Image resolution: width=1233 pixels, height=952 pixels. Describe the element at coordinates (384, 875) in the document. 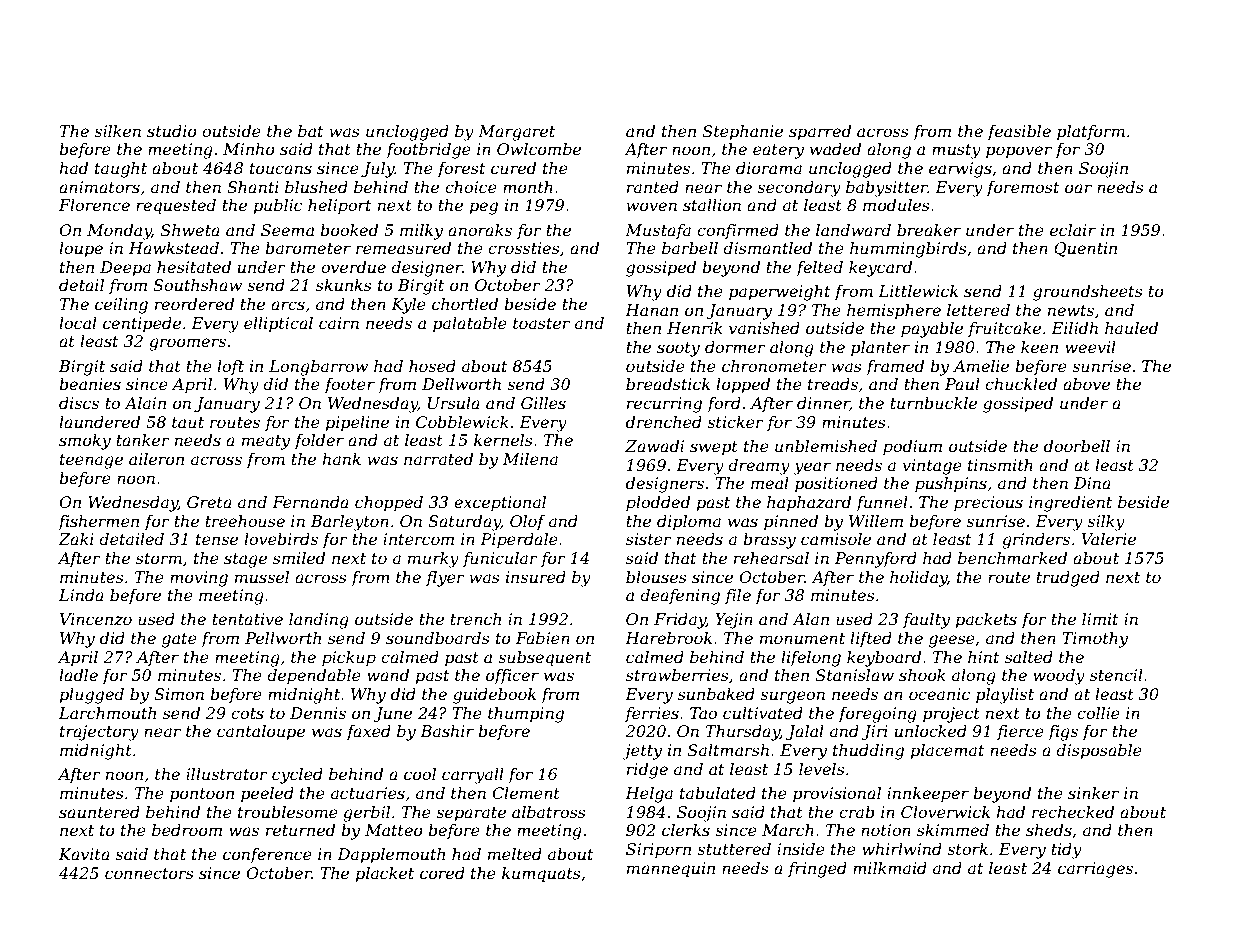

I see `placket` at that location.
